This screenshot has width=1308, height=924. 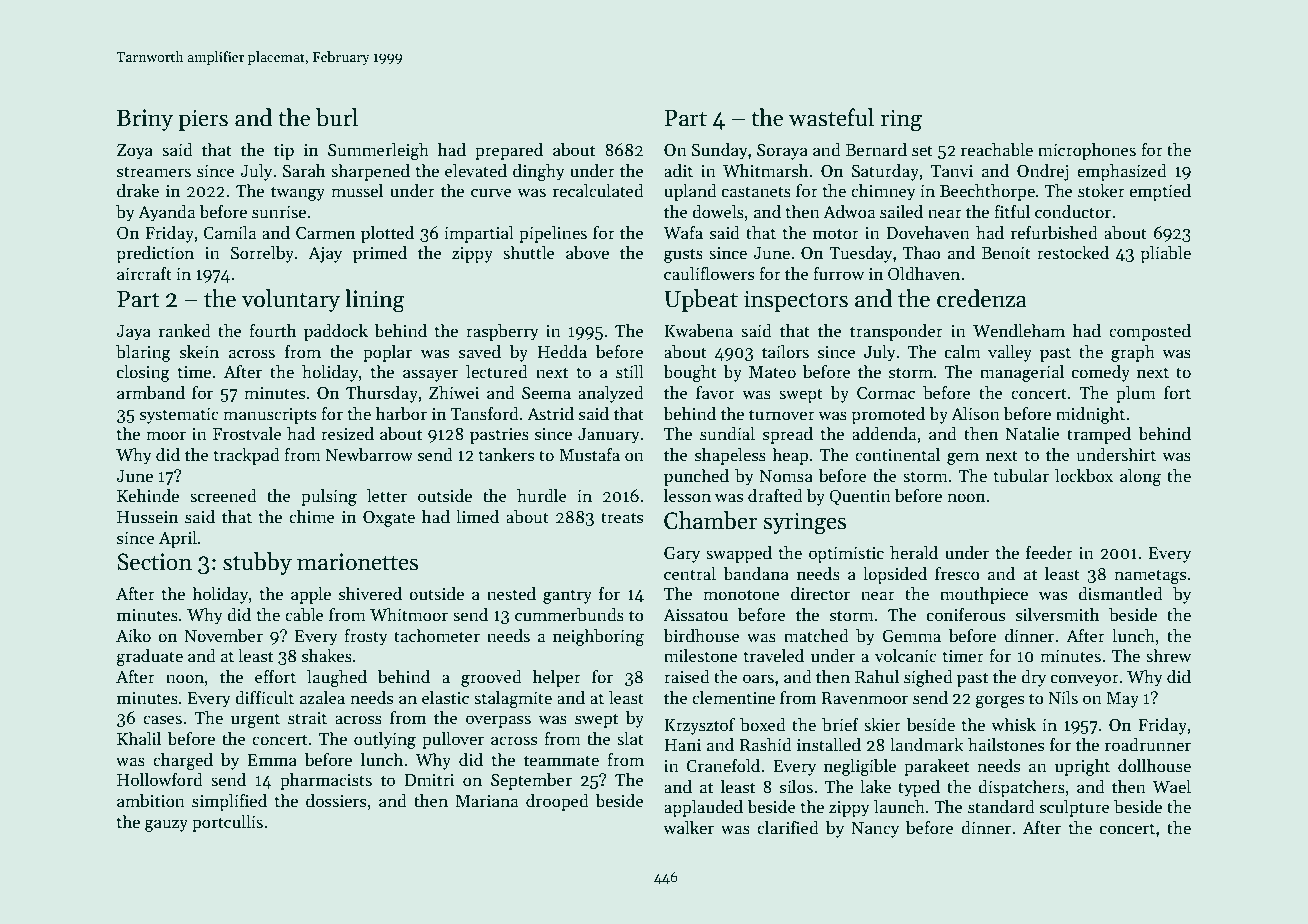 I want to click on Cranefold, so click(x=723, y=766).
